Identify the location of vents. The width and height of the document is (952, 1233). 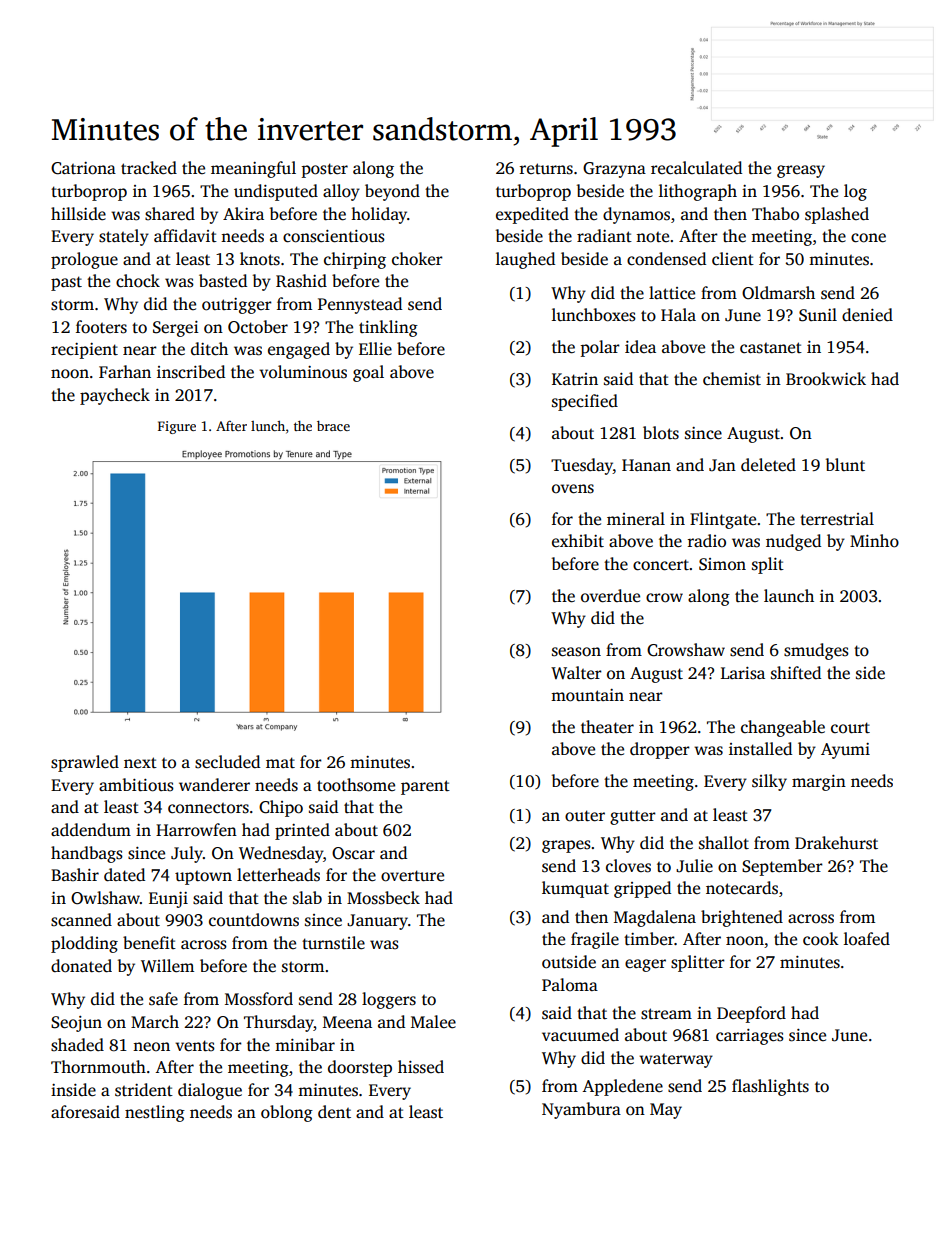
(195, 1046).
